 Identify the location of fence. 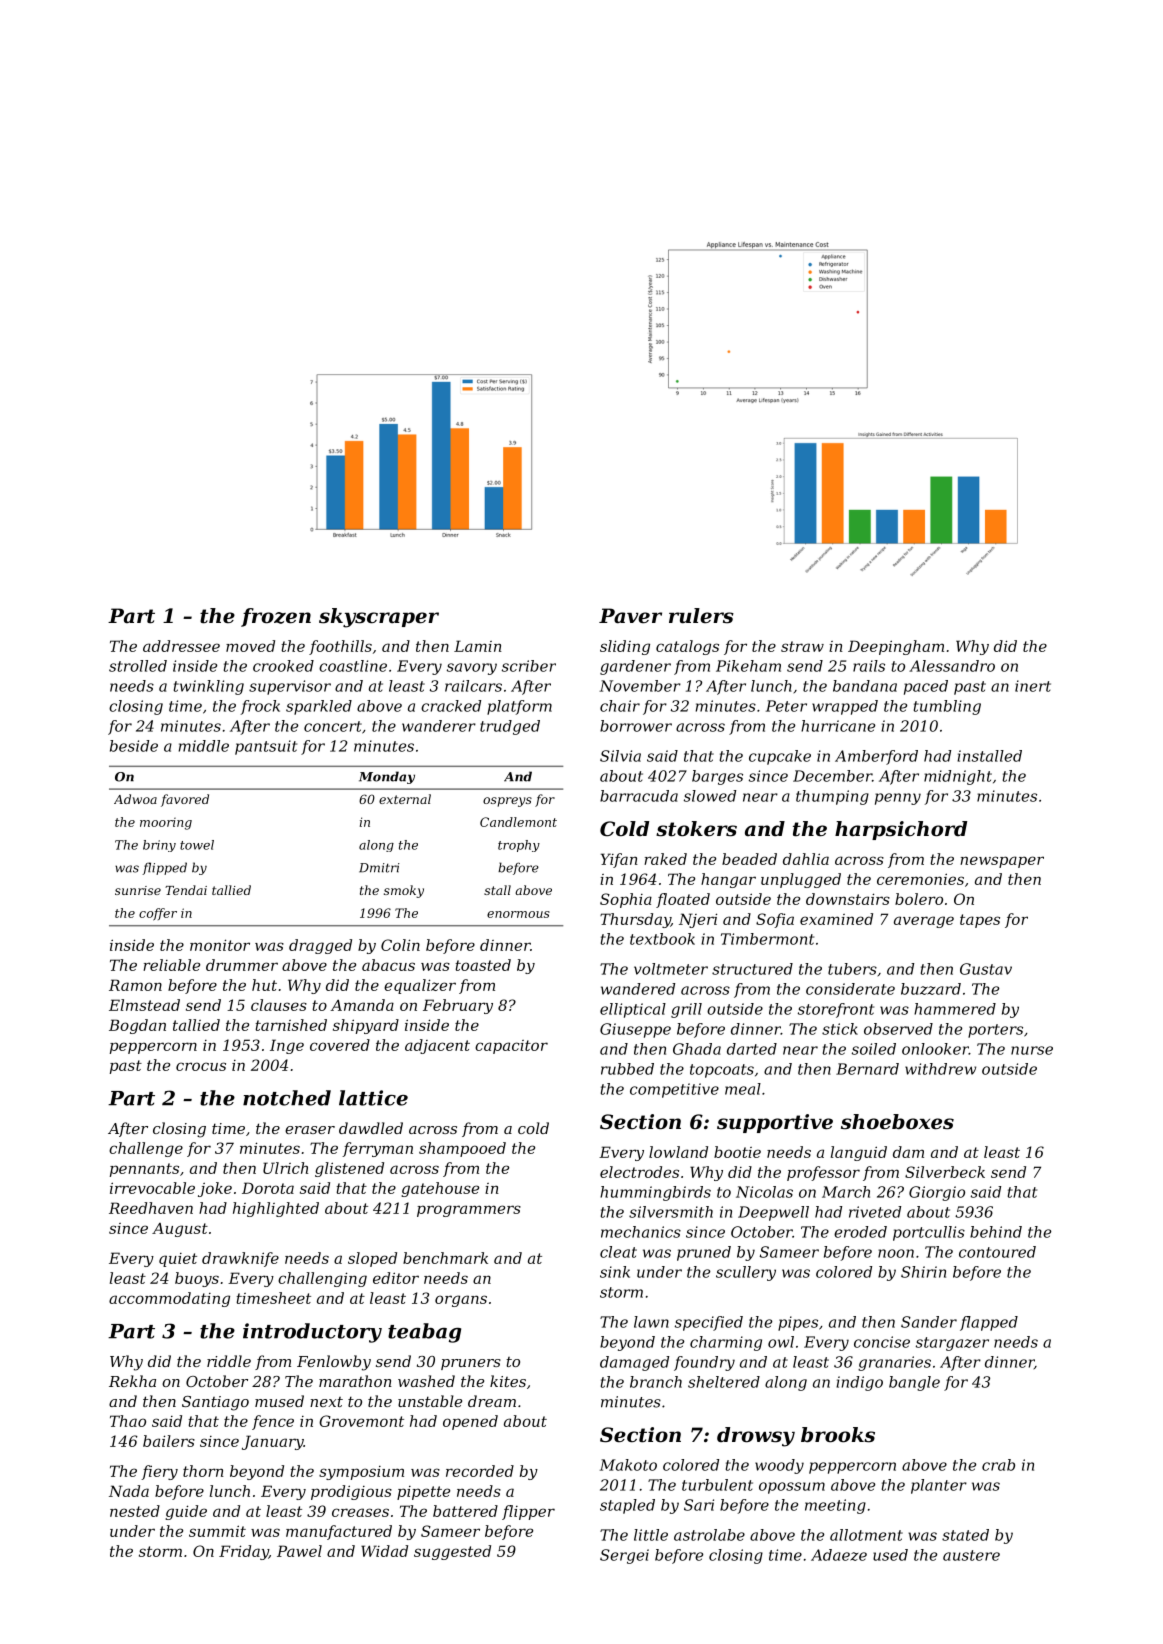
(273, 1422).
